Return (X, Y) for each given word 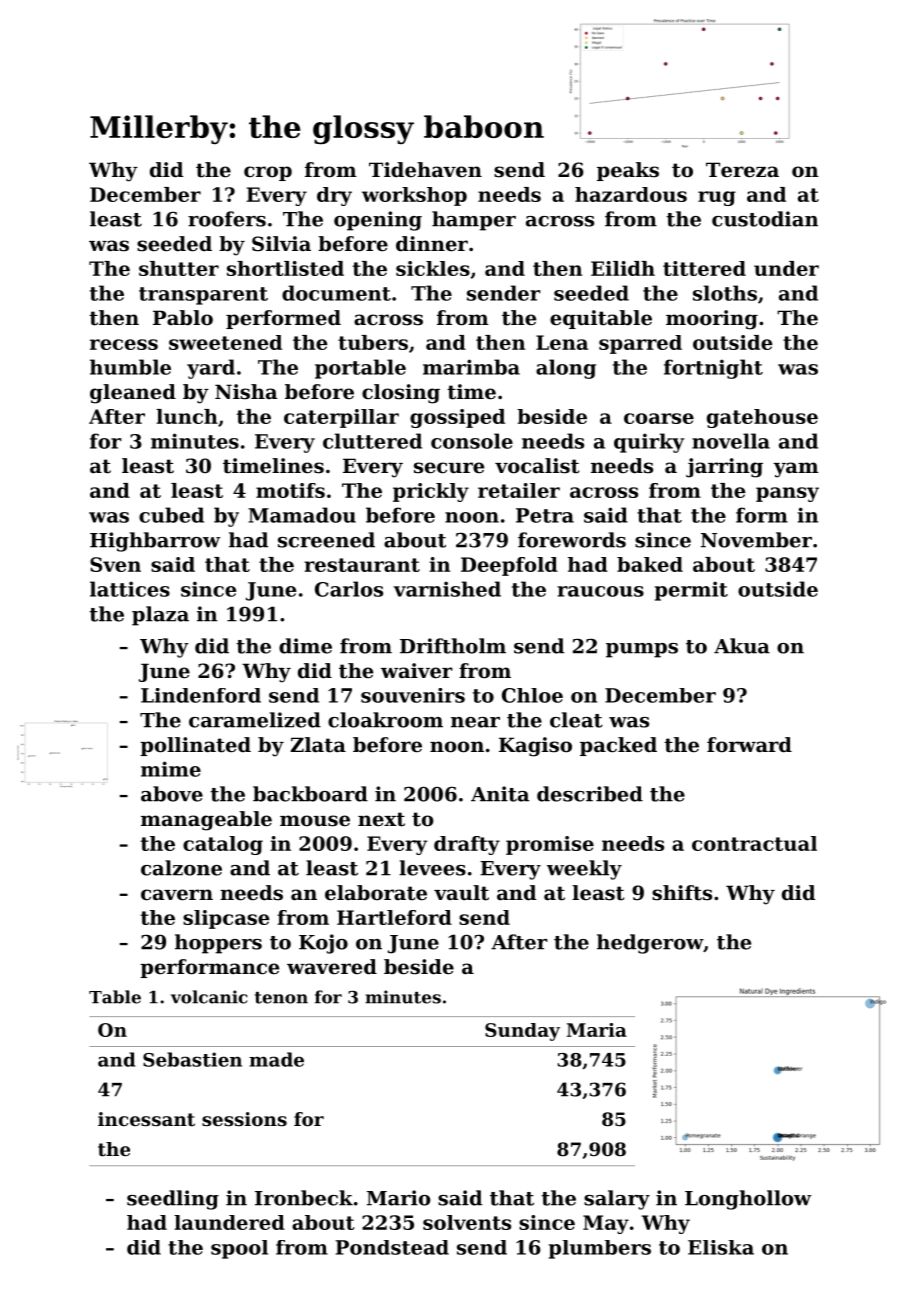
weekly (584, 870)
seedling (173, 1200)
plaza (160, 616)
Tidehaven (425, 170)
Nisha (246, 392)
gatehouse (762, 418)
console (472, 441)
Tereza (742, 170)
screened (326, 540)
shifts (682, 893)
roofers (227, 219)
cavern (177, 895)
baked (650, 564)
